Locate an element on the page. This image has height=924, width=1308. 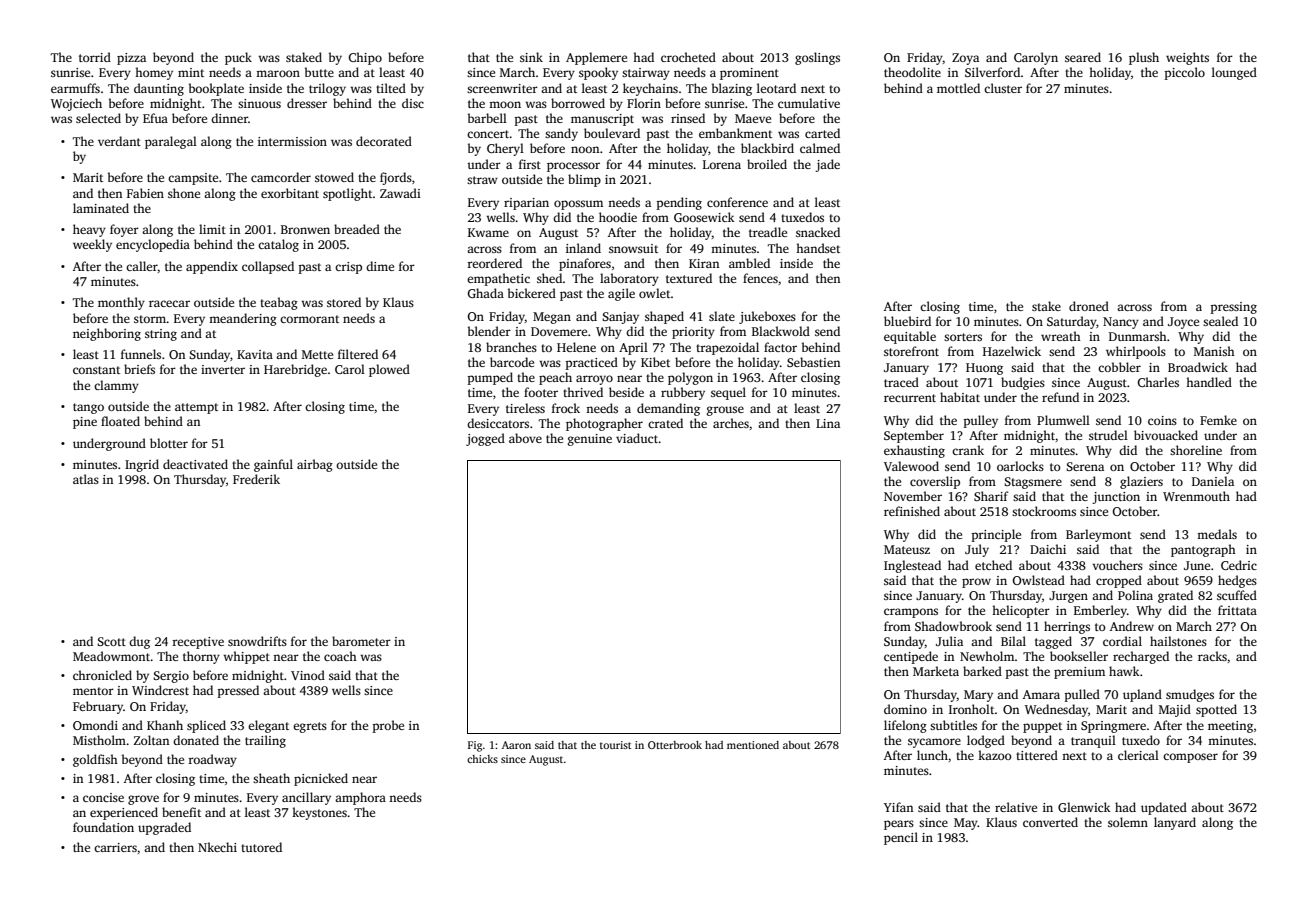
Scott is located at coordinates (111, 641).
